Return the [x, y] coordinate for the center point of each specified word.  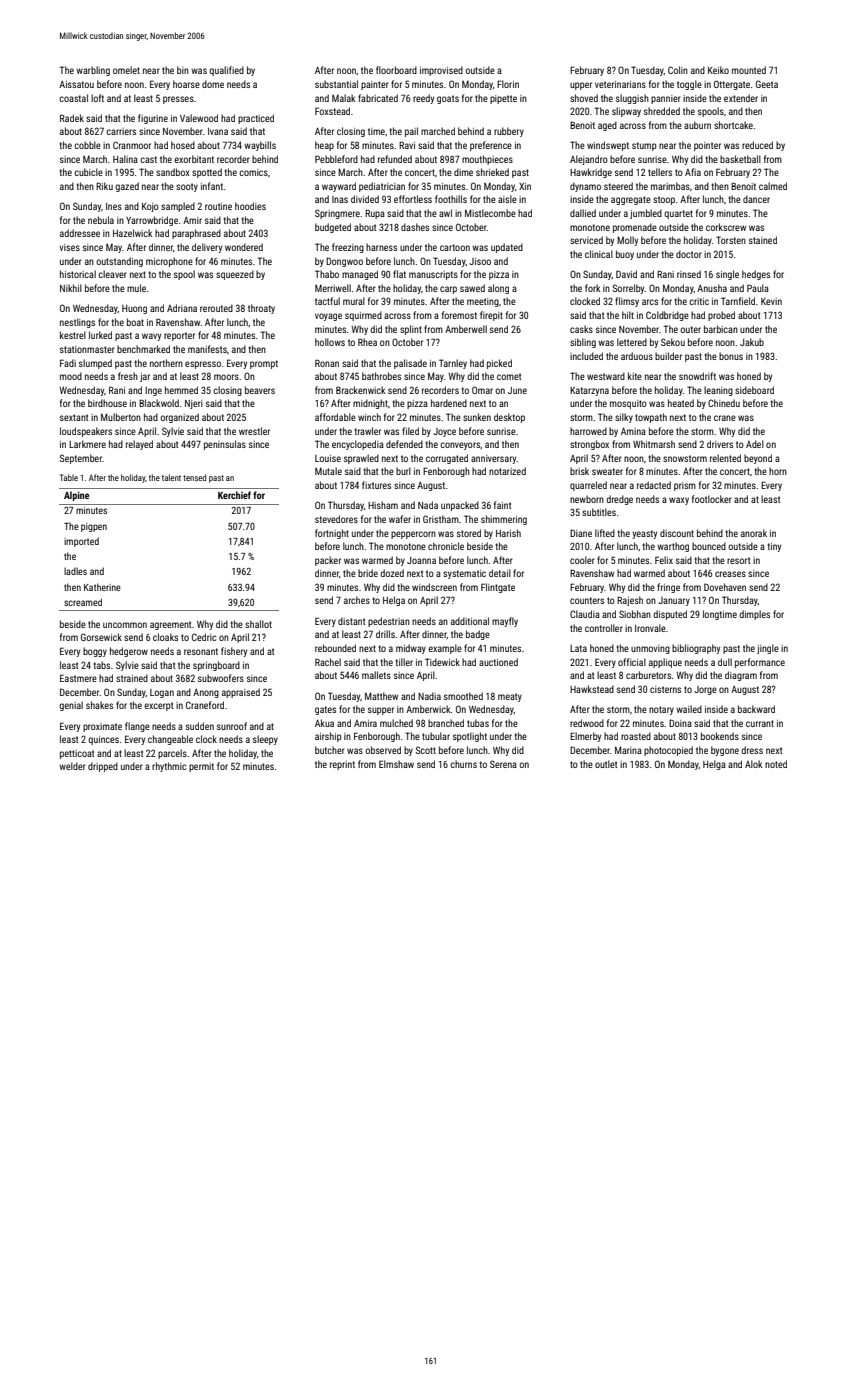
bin [183, 70]
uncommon [125, 625]
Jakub [752, 342]
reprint [342, 765]
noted [776, 764]
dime [463, 172]
